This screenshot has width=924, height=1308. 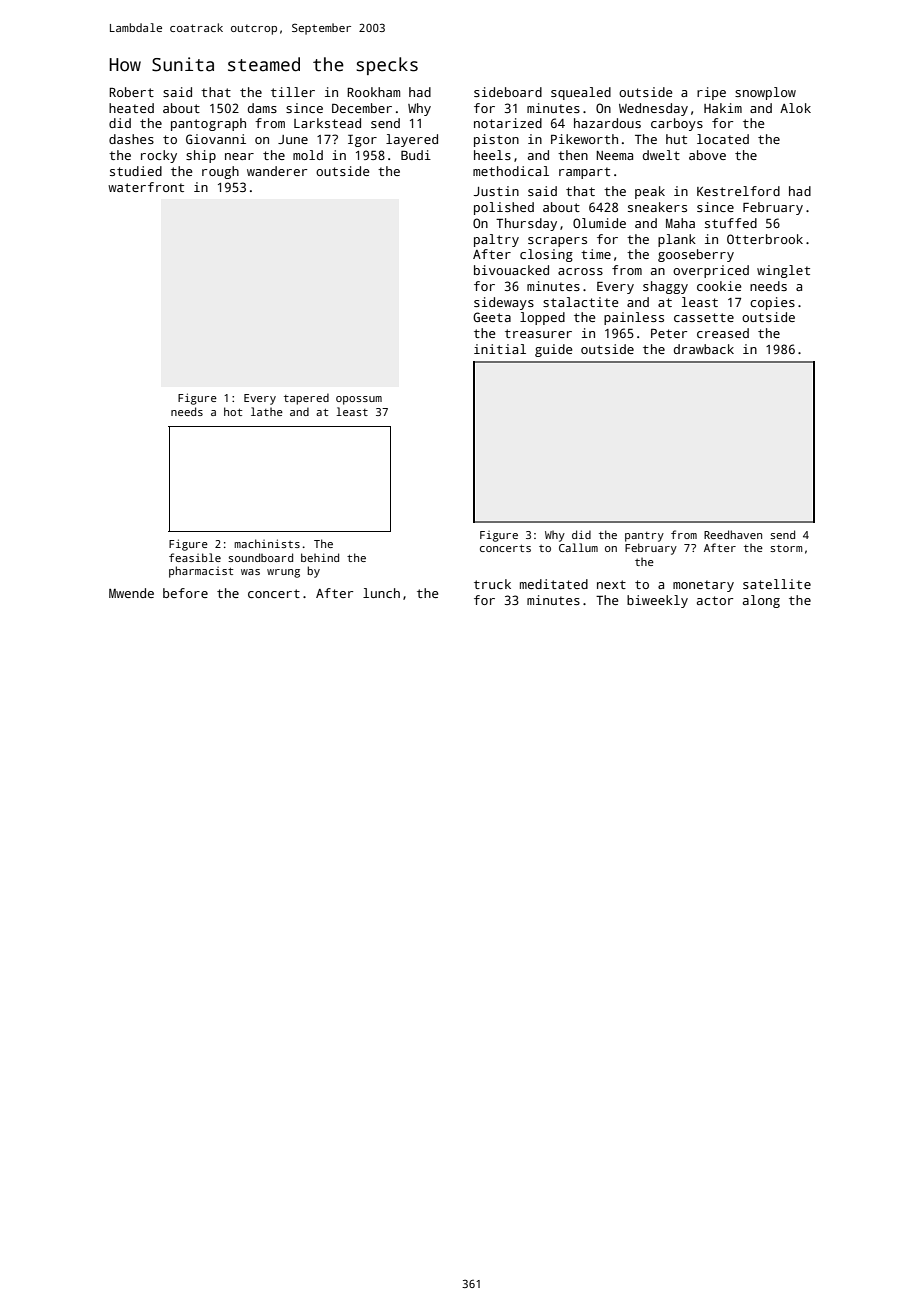 I want to click on snowplow, so click(x=765, y=93).
